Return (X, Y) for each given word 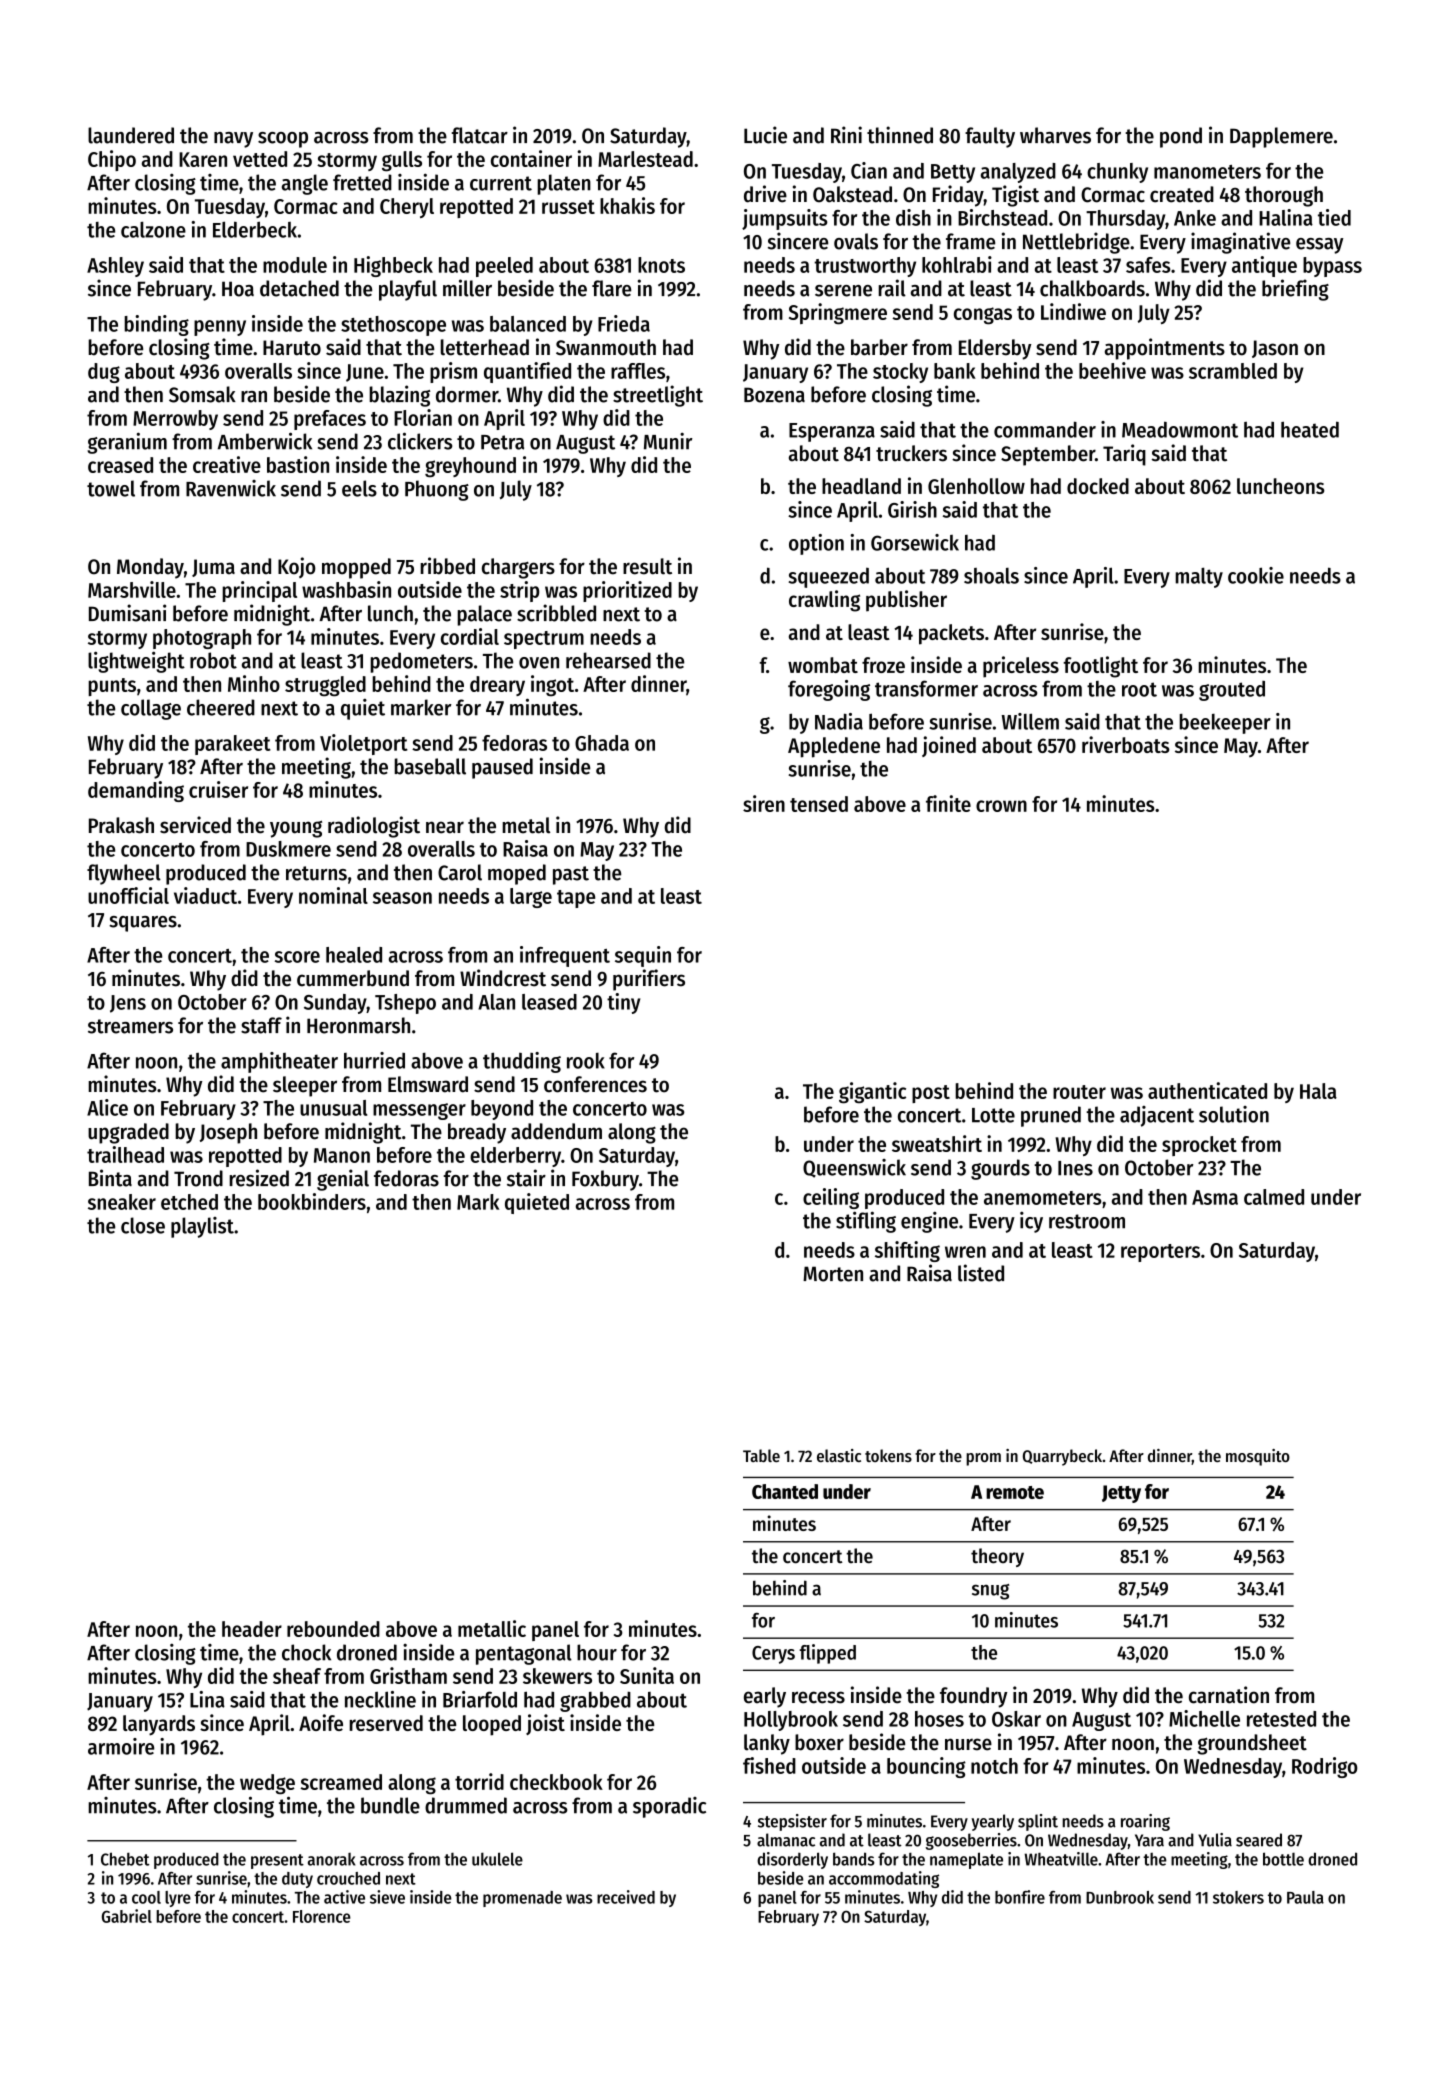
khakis (627, 205)
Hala (1318, 1091)
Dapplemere (1281, 137)
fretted (362, 182)
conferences (595, 1084)
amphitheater (279, 1062)
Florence (322, 1916)
